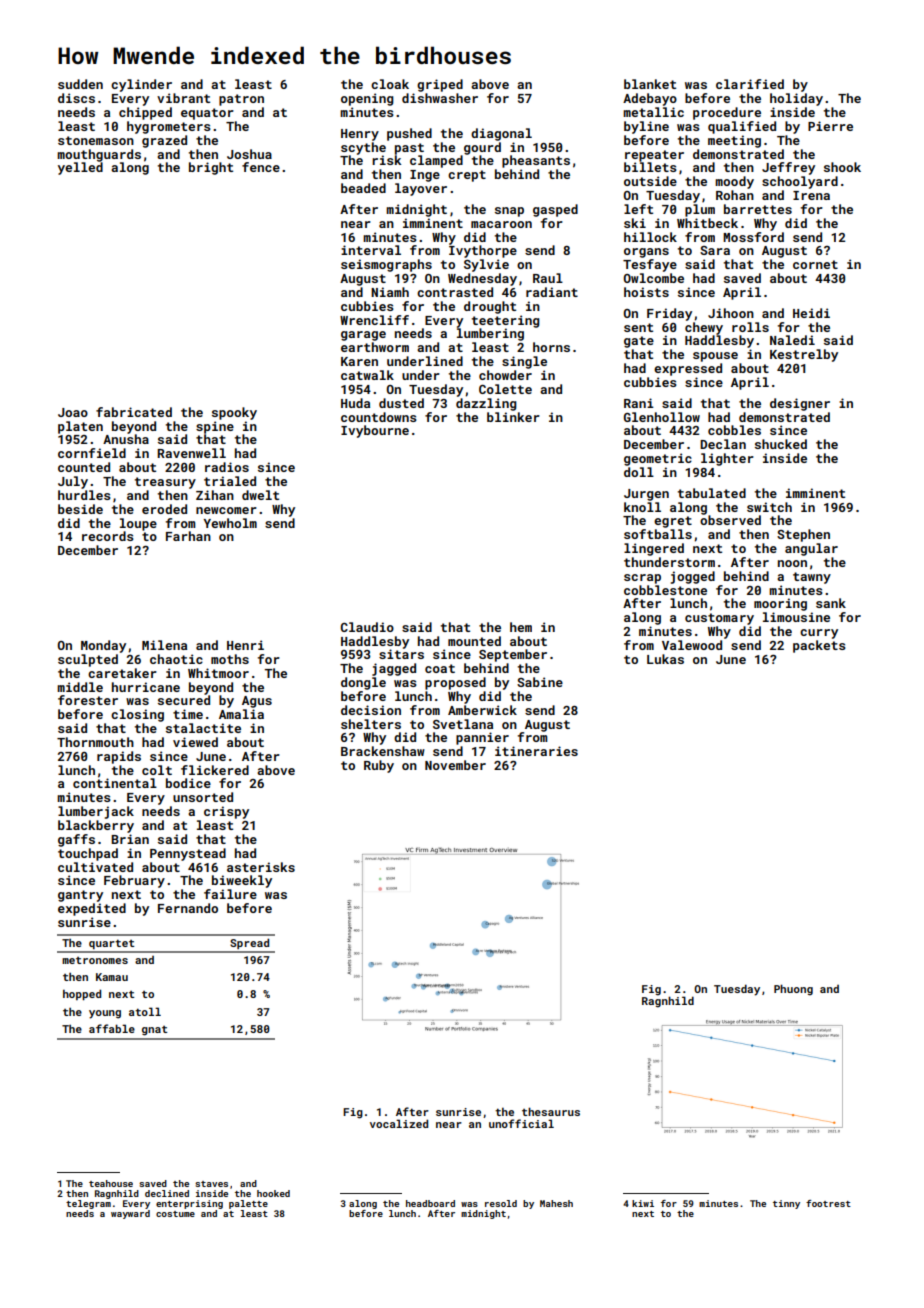 Image resolution: width=924 pixels, height=1308 pixels. I want to click on expressed, so click(688, 369).
